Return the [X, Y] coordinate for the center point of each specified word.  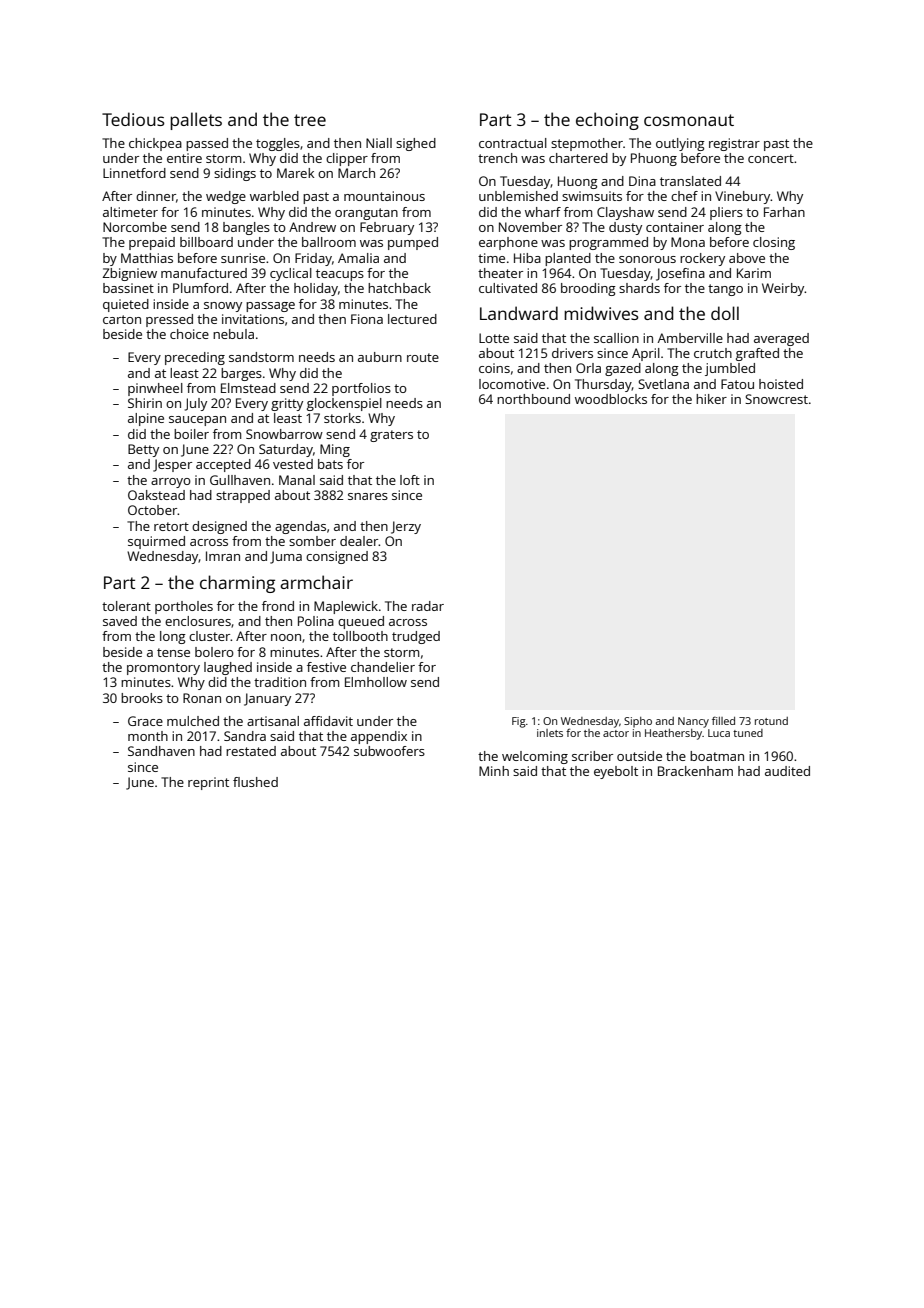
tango [725, 290]
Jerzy [406, 527]
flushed [255, 782]
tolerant [126, 606]
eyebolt [616, 772]
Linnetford [134, 173]
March [356, 173]
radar [428, 606]
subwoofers [389, 751]
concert [771, 158]
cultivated [508, 288]
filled [723, 720]
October [153, 510]
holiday [316, 289]
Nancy [693, 722]
